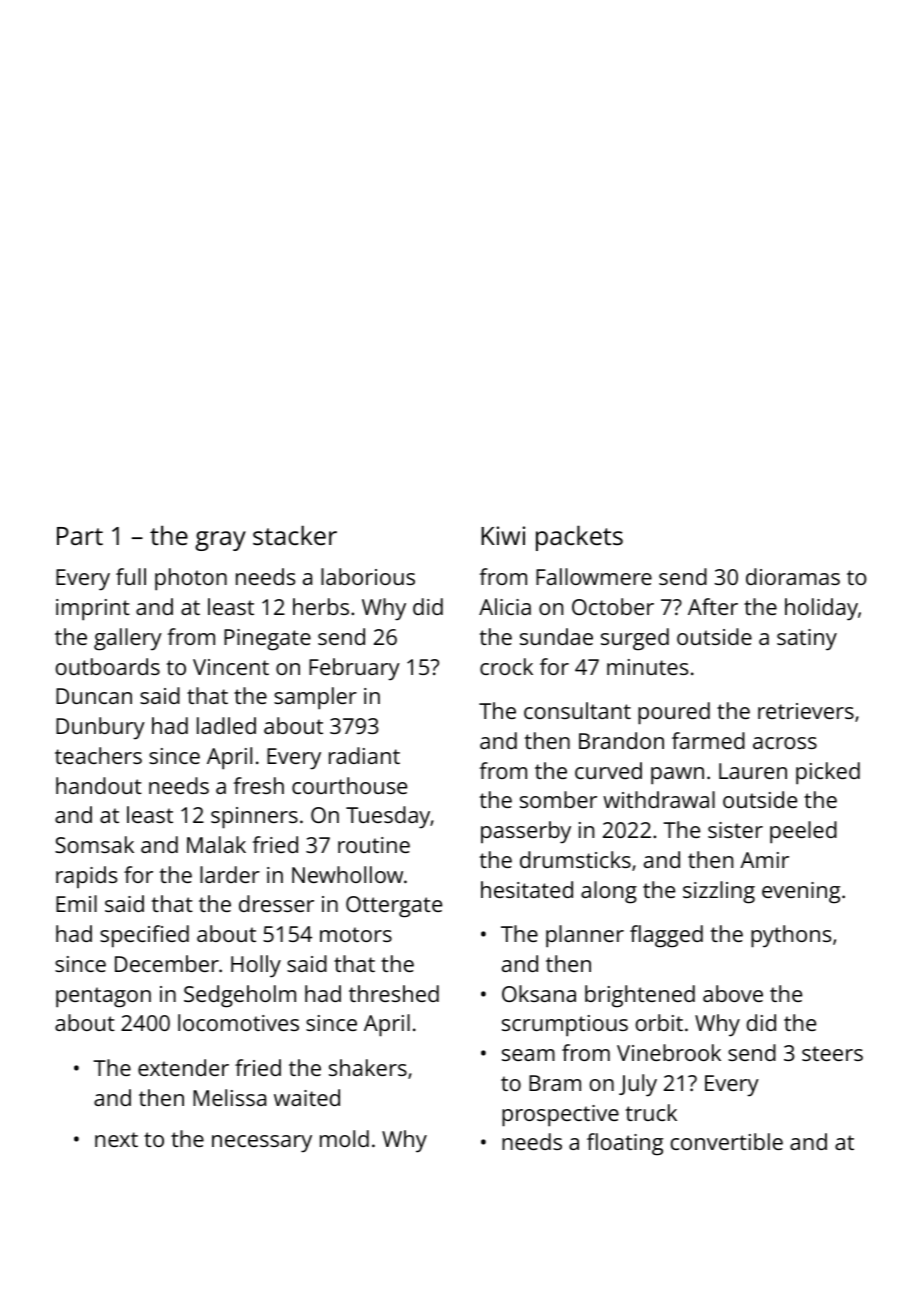 This document has width=924, height=1311. What do you see at coordinates (230, 874) in the document?
I see `larder` at bounding box center [230, 874].
